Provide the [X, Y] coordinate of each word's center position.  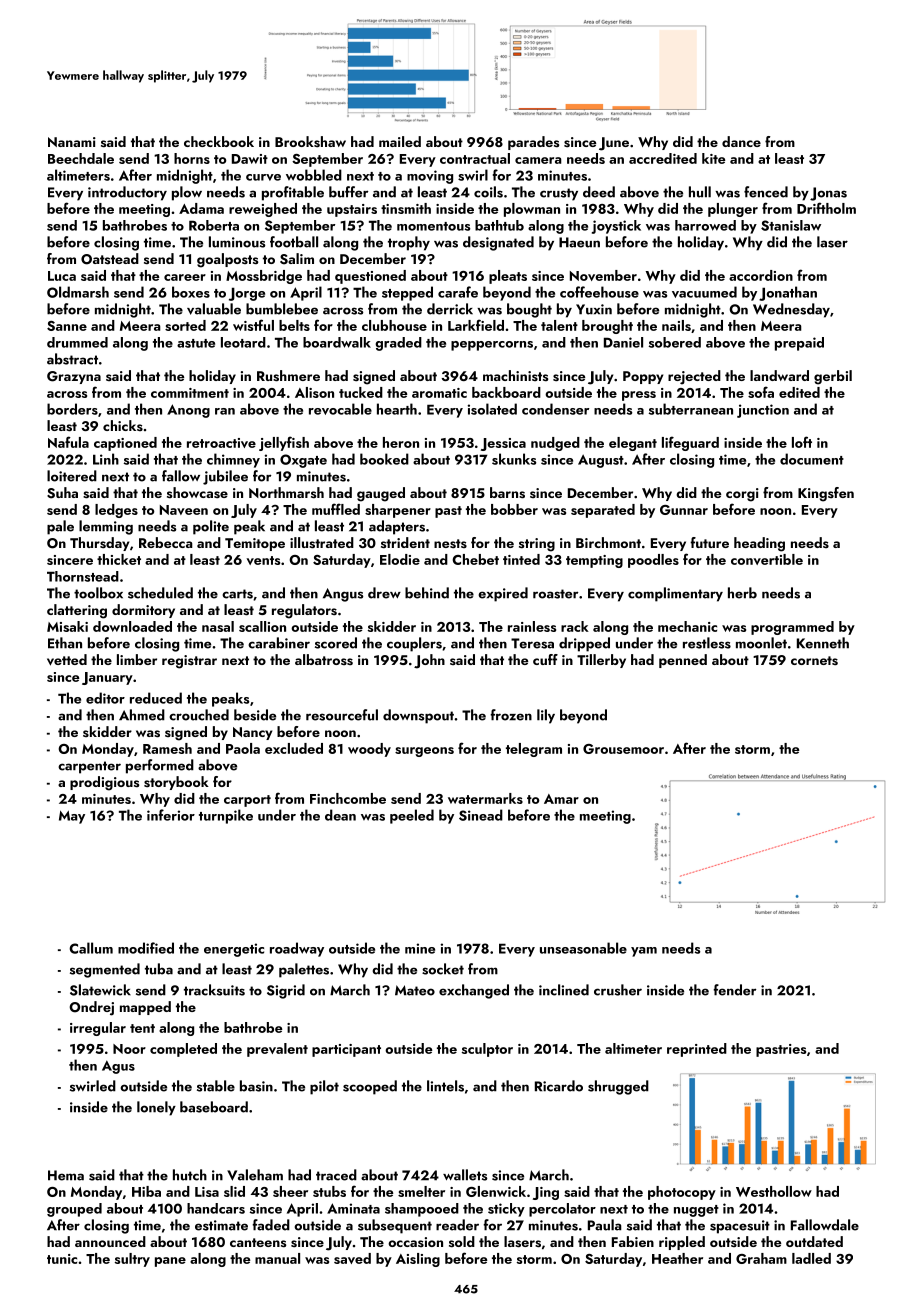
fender [734, 990]
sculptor [487, 1050]
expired [503, 594]
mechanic [687, 626]
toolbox [98, 593]
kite [713, 158]
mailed [400, 141]
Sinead [481, 815]
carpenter [89, 767]
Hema [66, 1175]
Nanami [72, 142]
